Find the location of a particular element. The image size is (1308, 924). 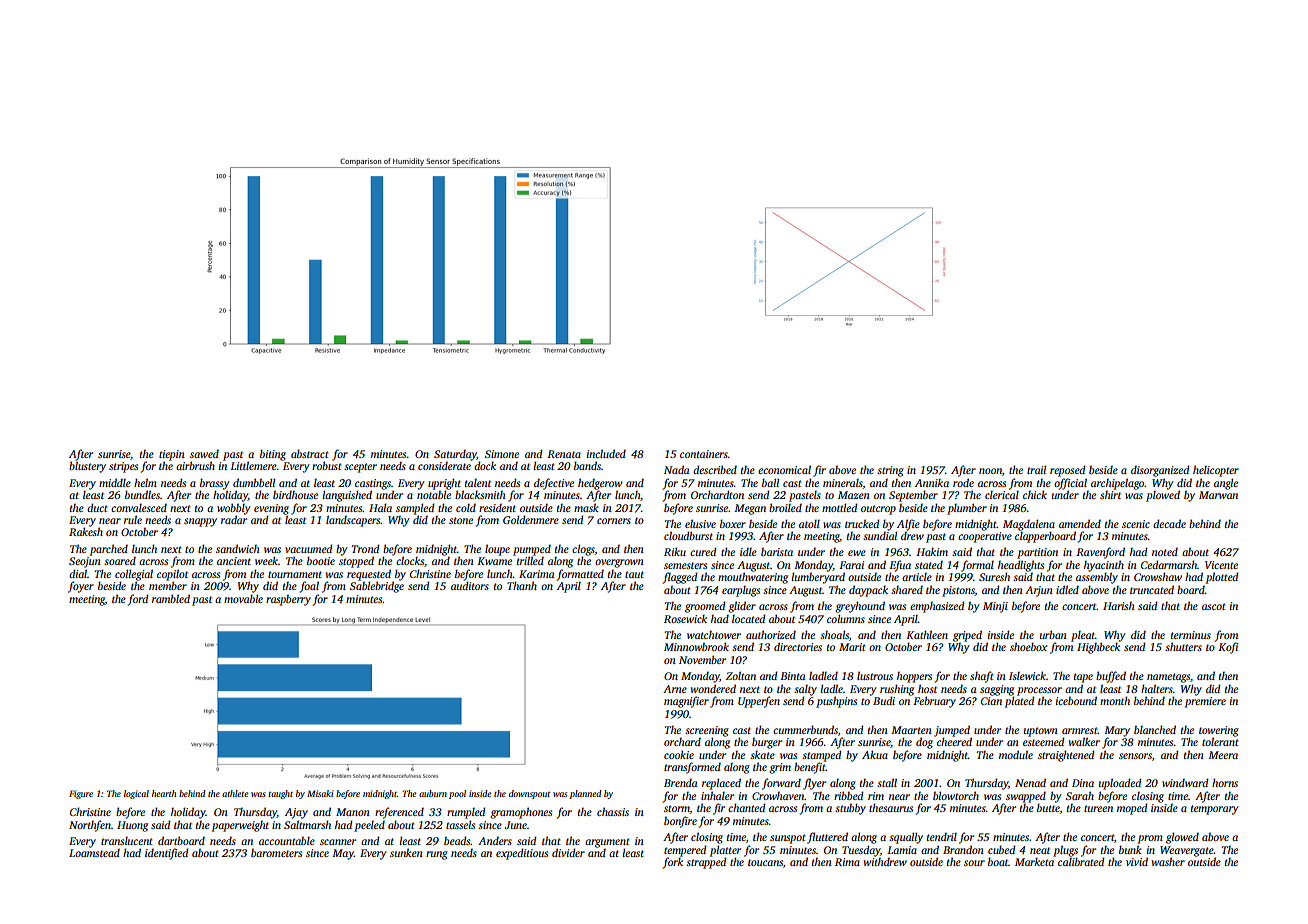

Loamstead is located at coordinates (94, 853).
